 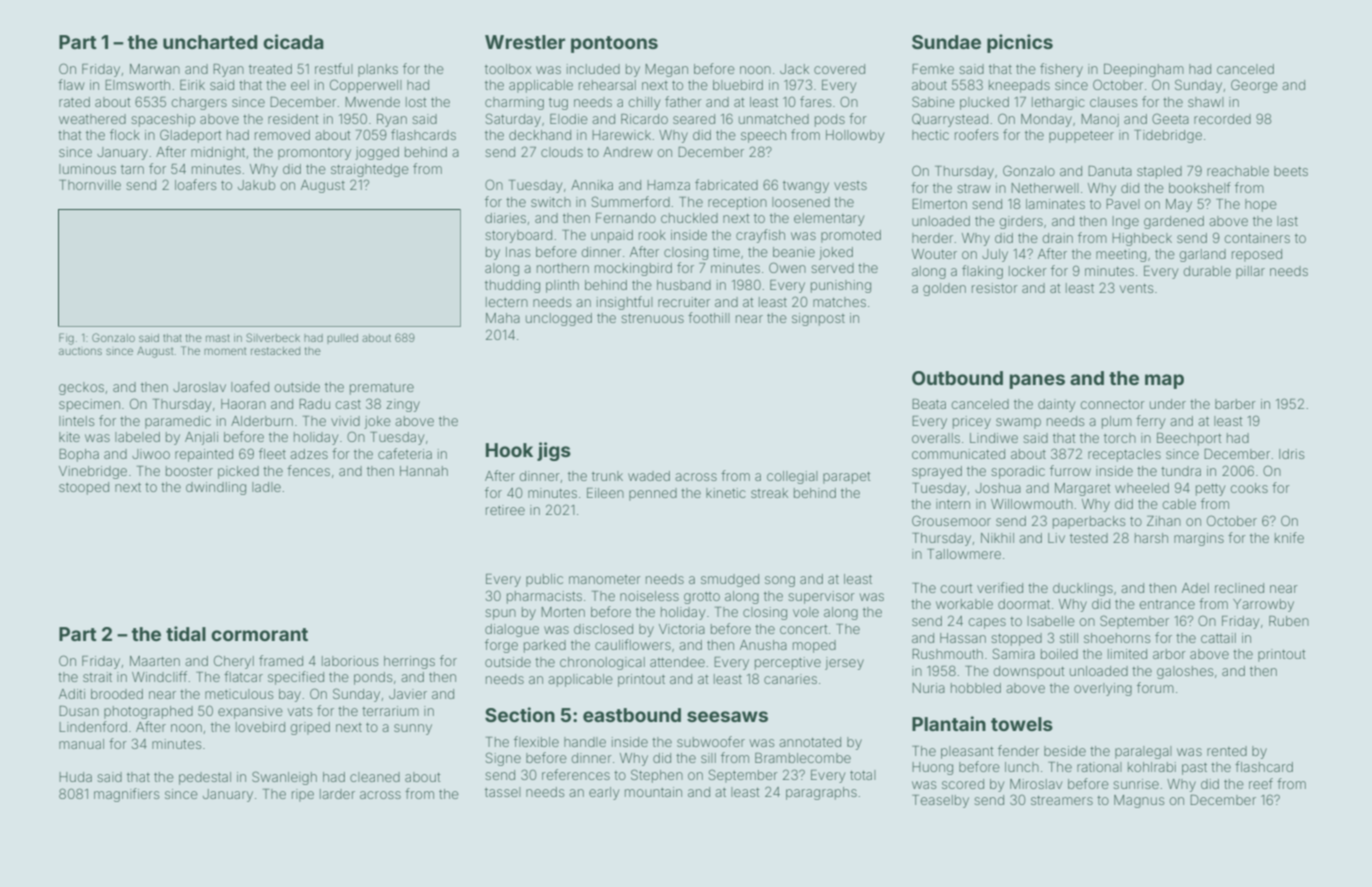 What do you see at coordinates (75, 777) in the document?
I see `Huda` at bounding box center [75, 777].
